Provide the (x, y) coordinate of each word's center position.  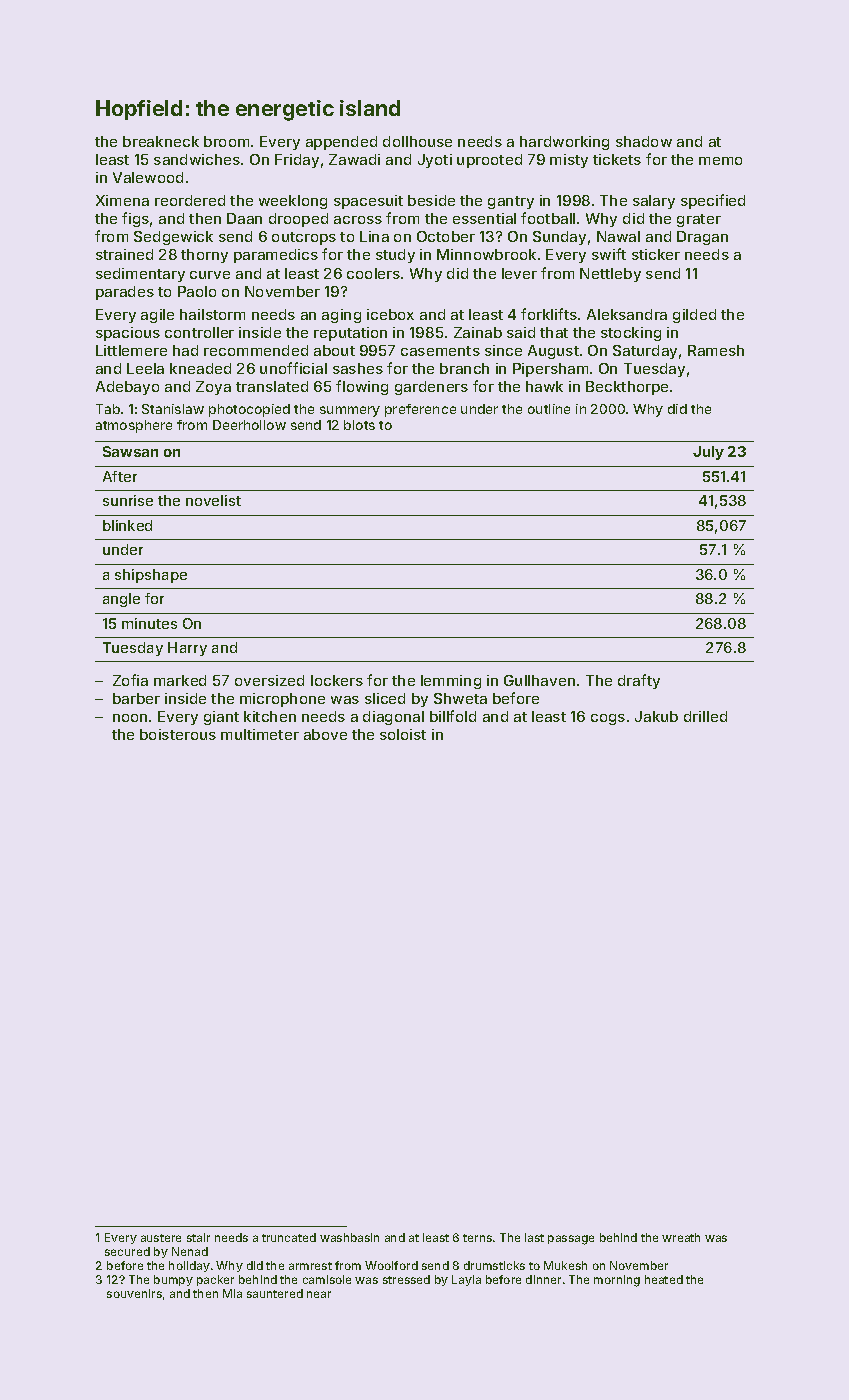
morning (617, 1281)
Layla (466, 1280)
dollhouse (417, 141)
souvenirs (134, 1293)
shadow (644, 141)
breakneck (161, 141)
